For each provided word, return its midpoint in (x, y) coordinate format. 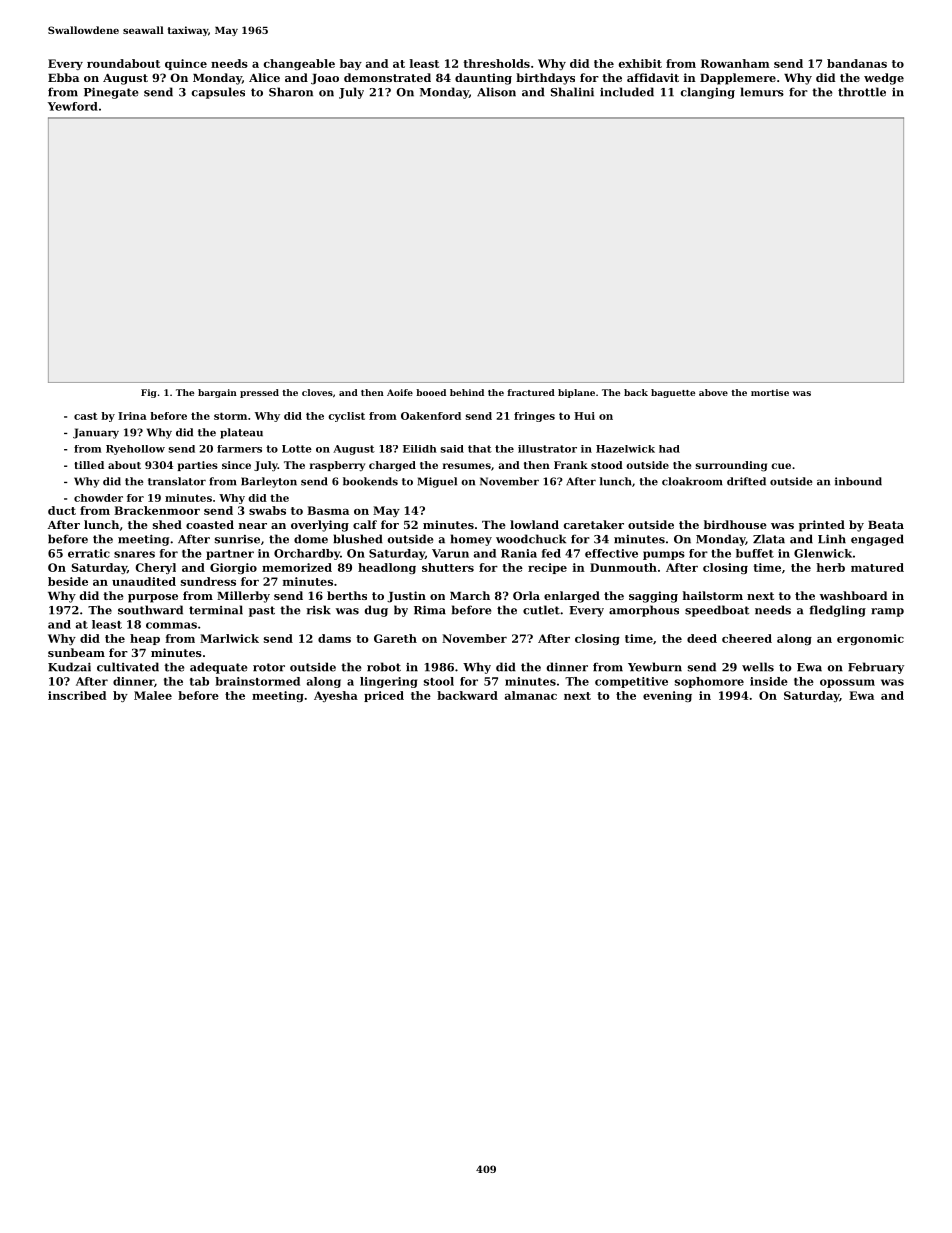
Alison (496, 92)
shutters (448, 567)
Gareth (395, 638)
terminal (216, 610)
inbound (858, 481)
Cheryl (155, 568)
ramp (887, 612)
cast (85, 416)
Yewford (73, 106)
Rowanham (735, 63)
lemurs (762, 92)
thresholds (496, 63)
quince (186, 64)
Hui (584, 416)
